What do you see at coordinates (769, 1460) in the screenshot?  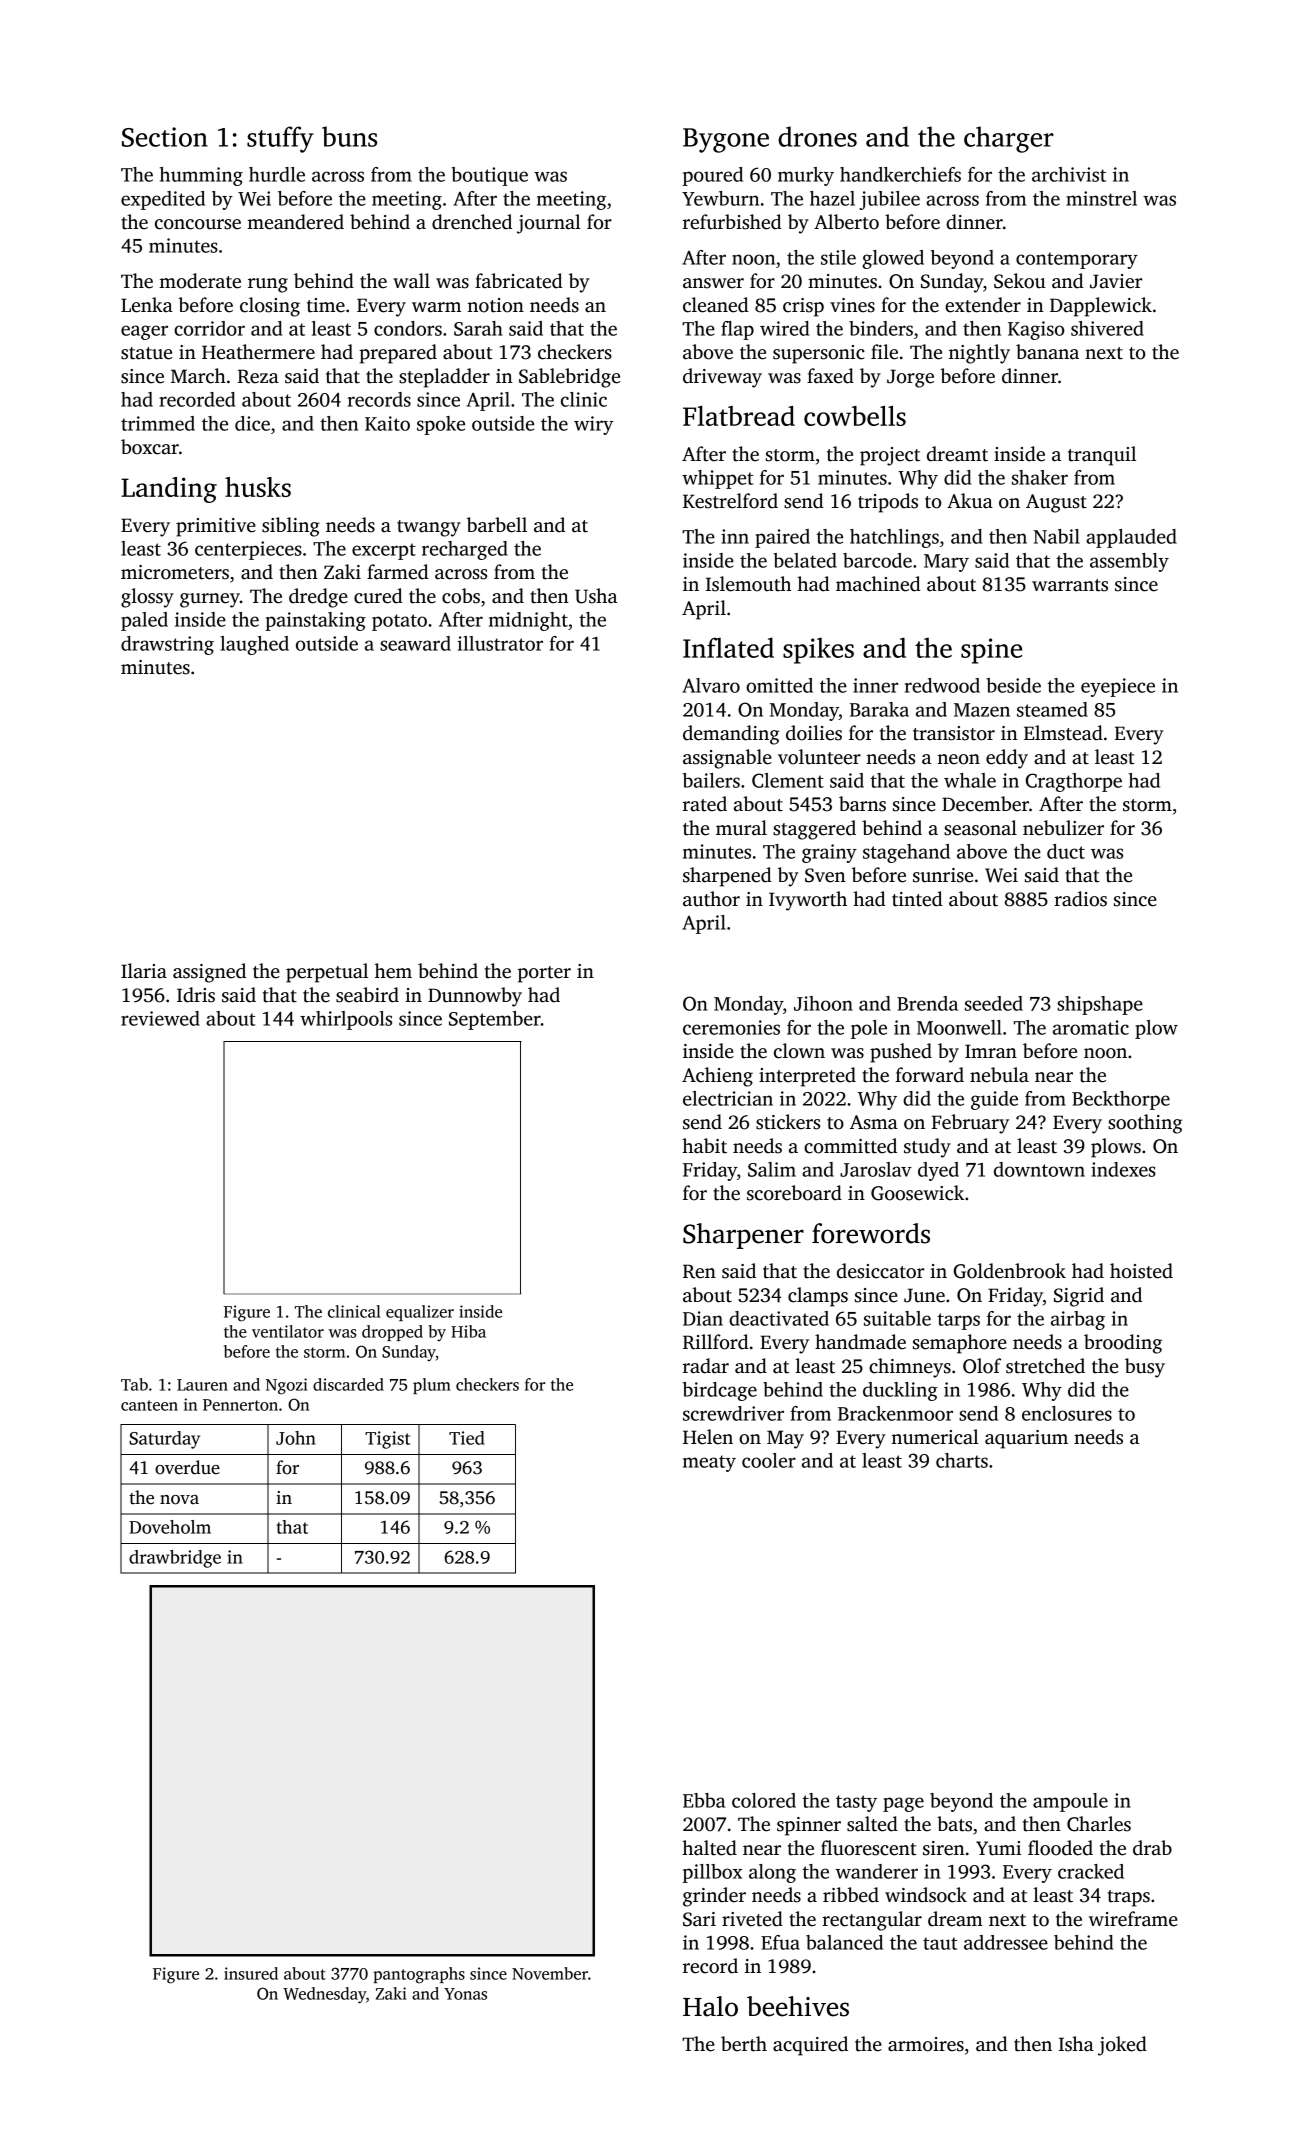 I see `cooler` at bounding box center [769, 1460].
